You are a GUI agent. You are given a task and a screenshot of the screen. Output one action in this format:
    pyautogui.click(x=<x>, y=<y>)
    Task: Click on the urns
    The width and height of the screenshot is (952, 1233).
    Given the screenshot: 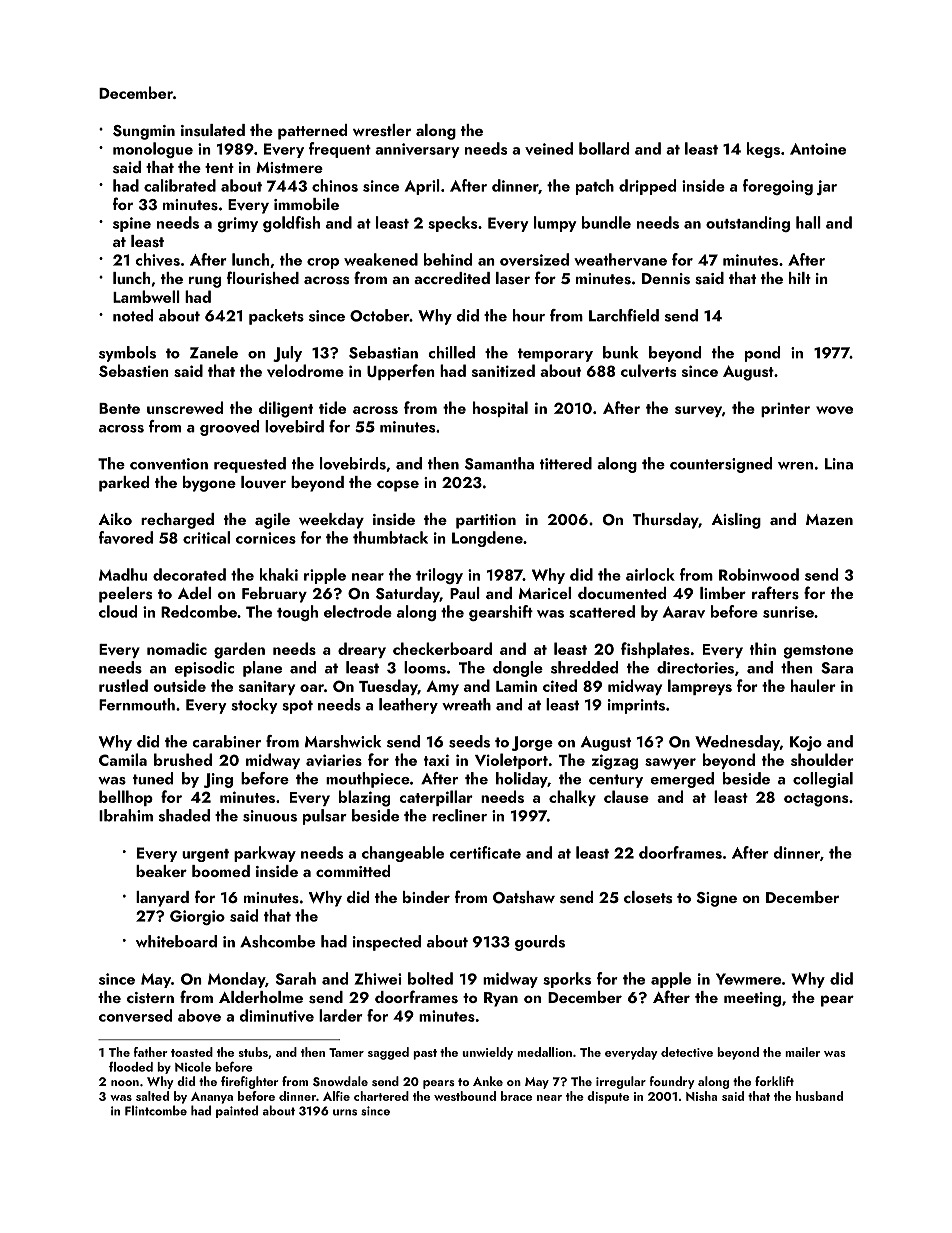 What is the action you would take?
    pyautogui.click(x=345, y=1112)
